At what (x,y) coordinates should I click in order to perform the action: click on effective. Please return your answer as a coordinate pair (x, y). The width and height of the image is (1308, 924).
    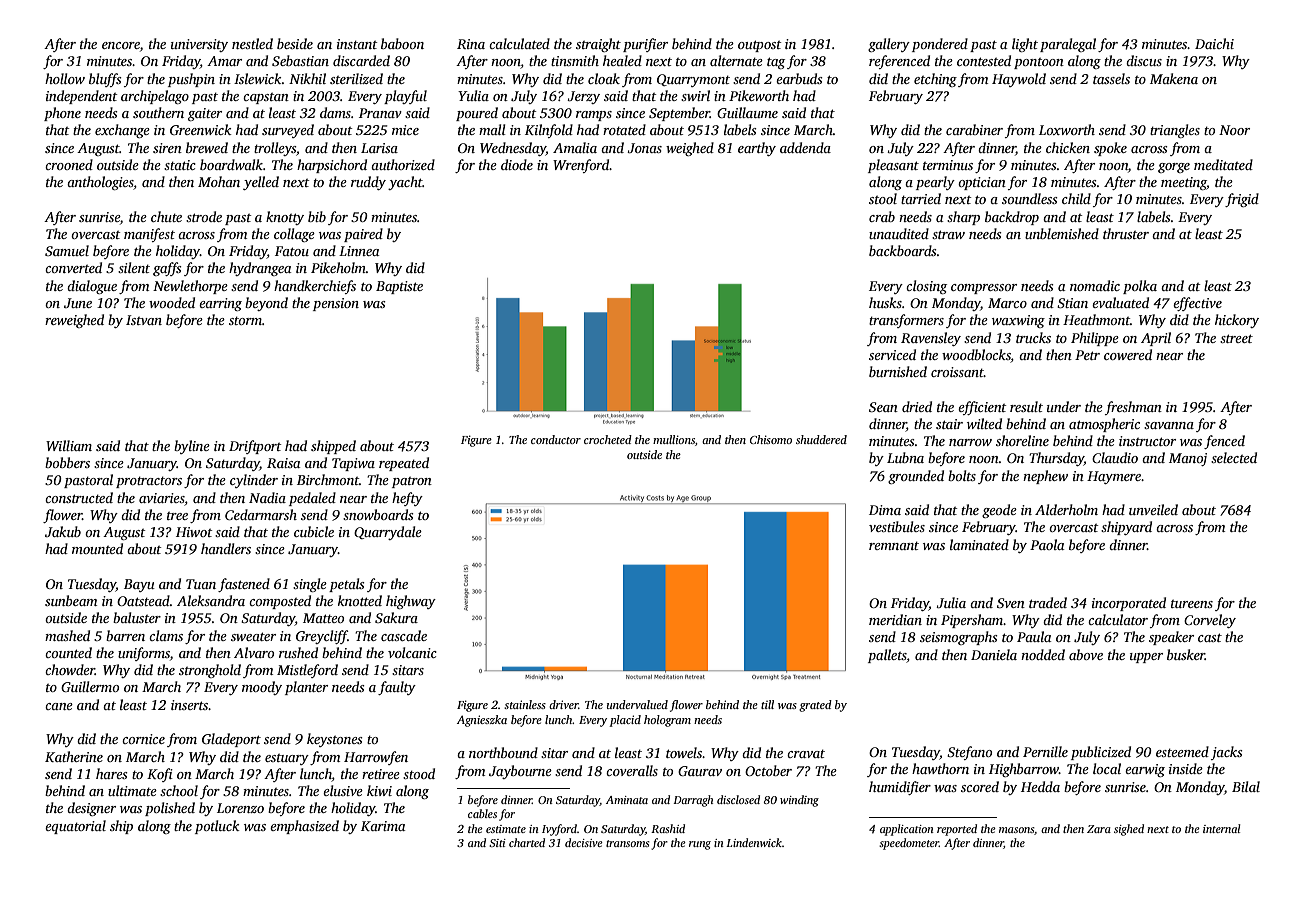
    Looking at the image, I should click on (1197, 304).
